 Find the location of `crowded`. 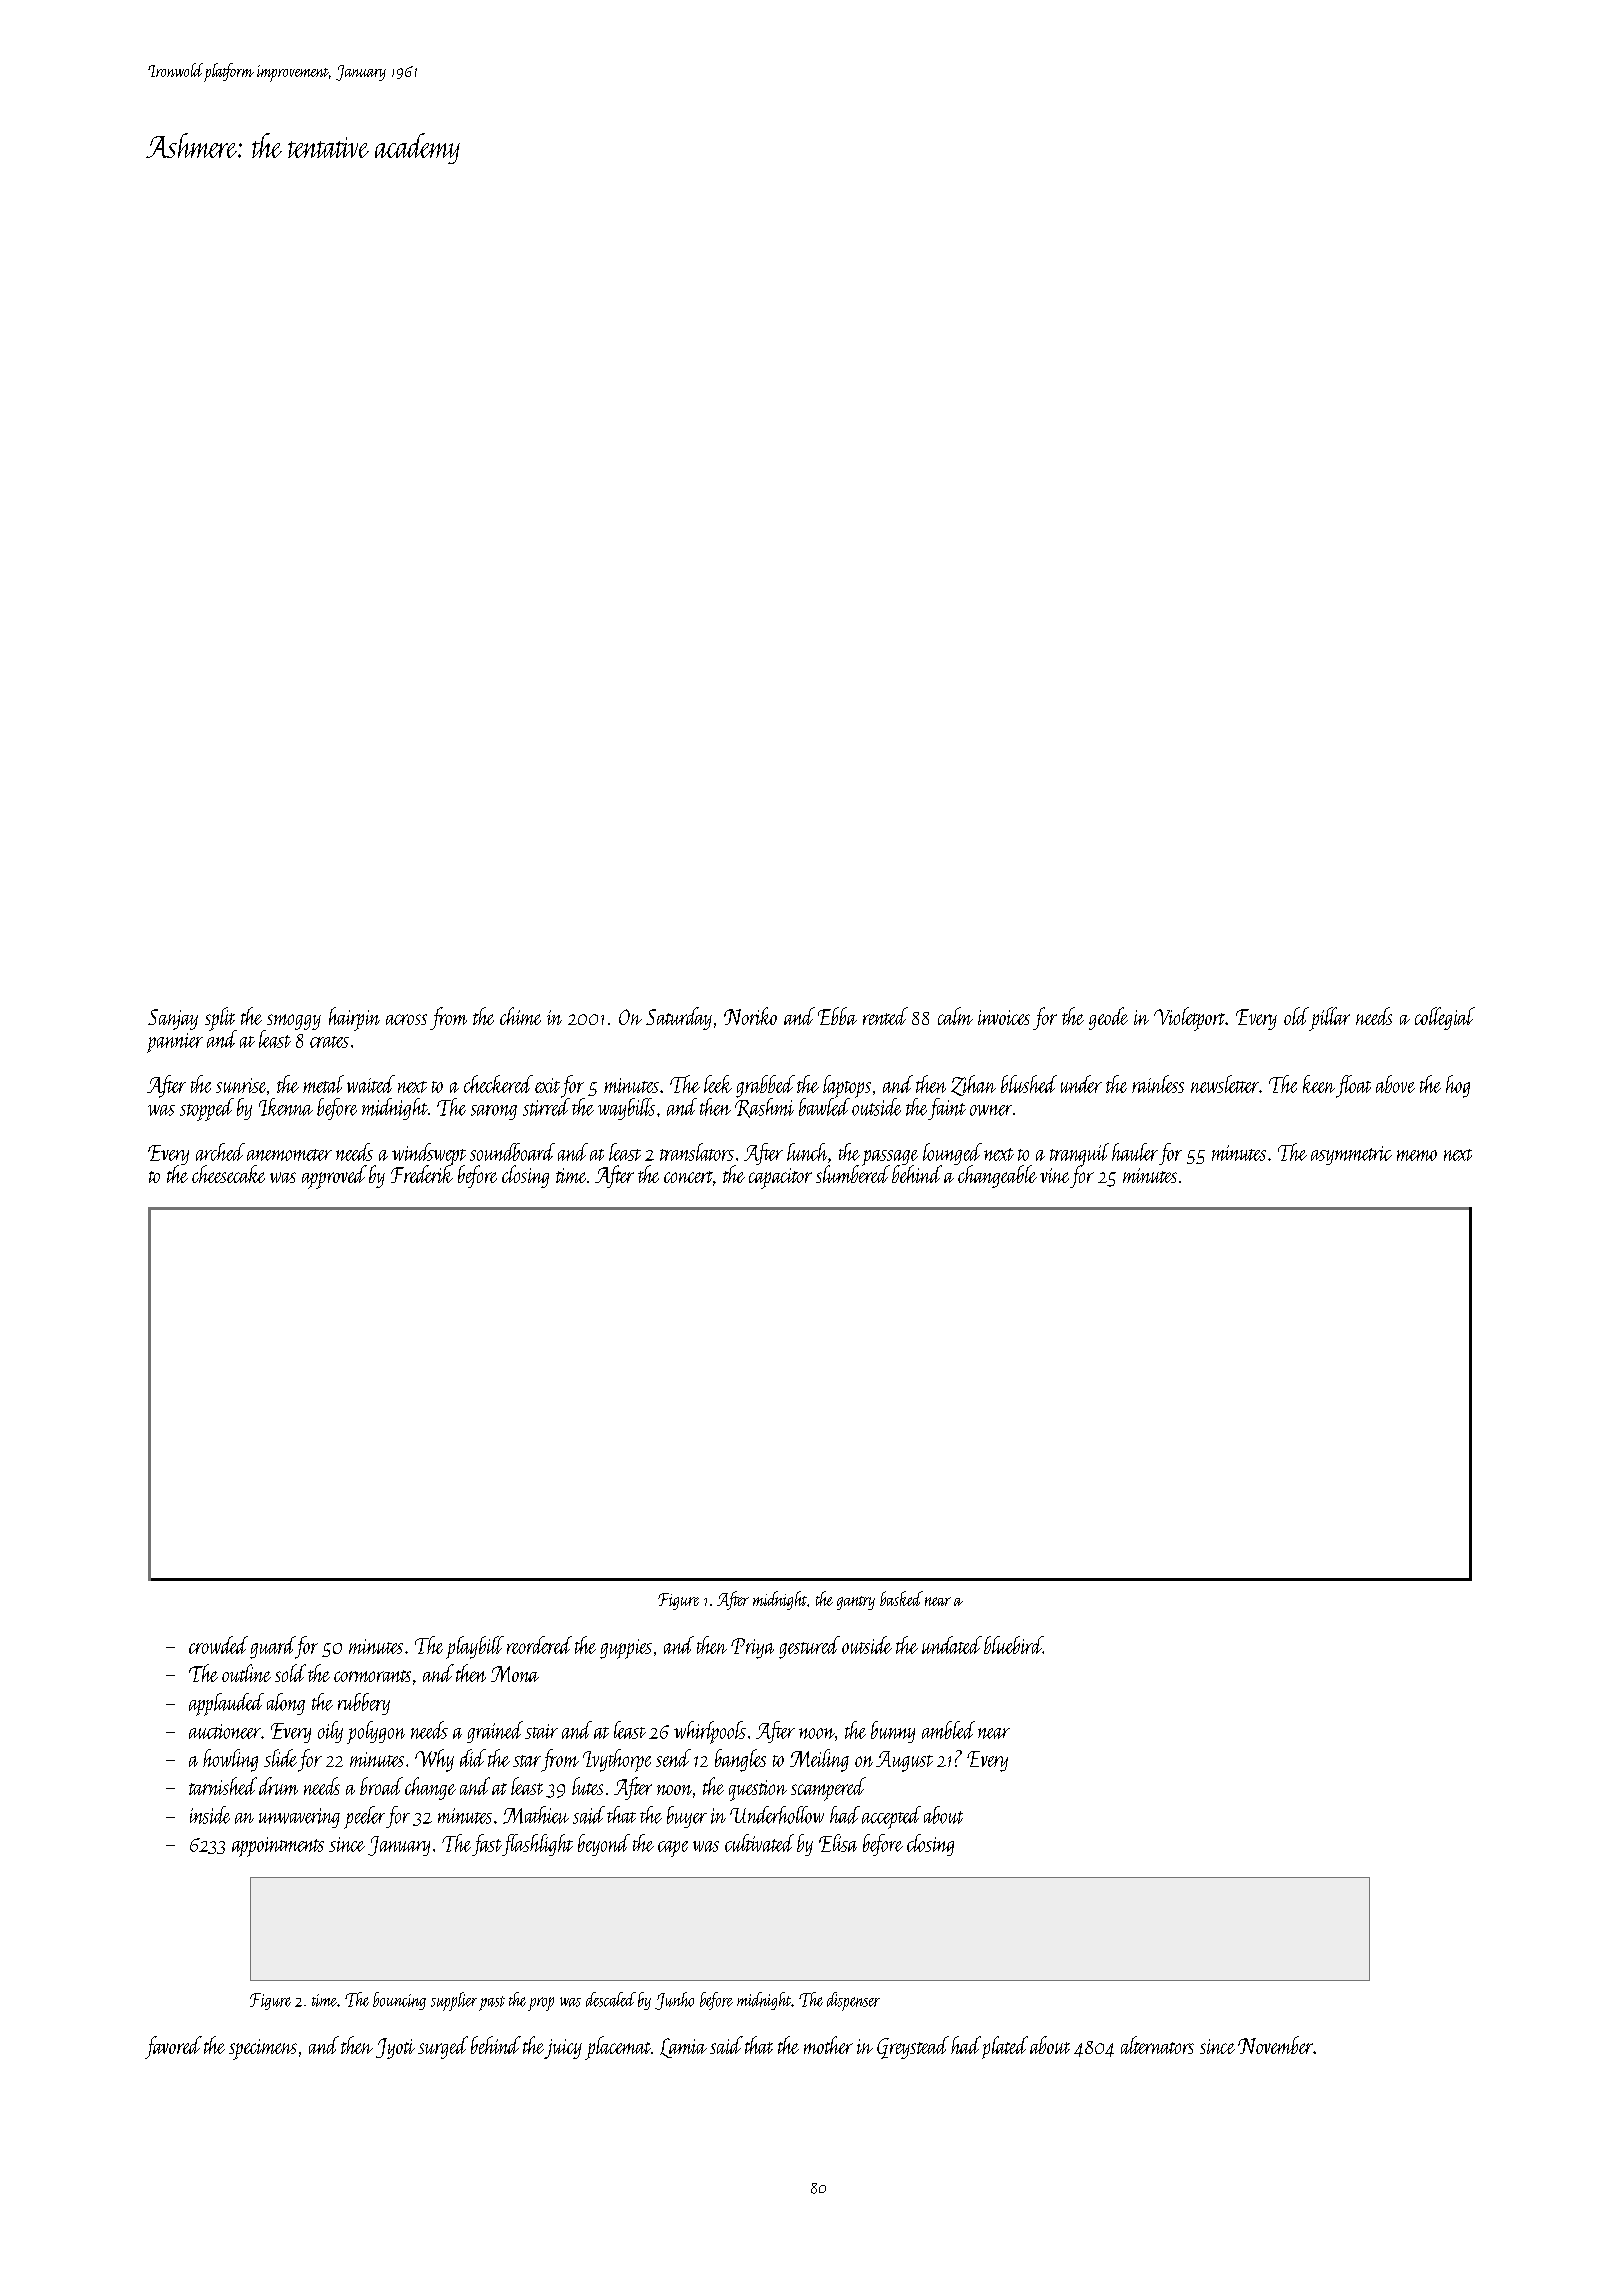

crowded is located at coordinates (218, 1645).
